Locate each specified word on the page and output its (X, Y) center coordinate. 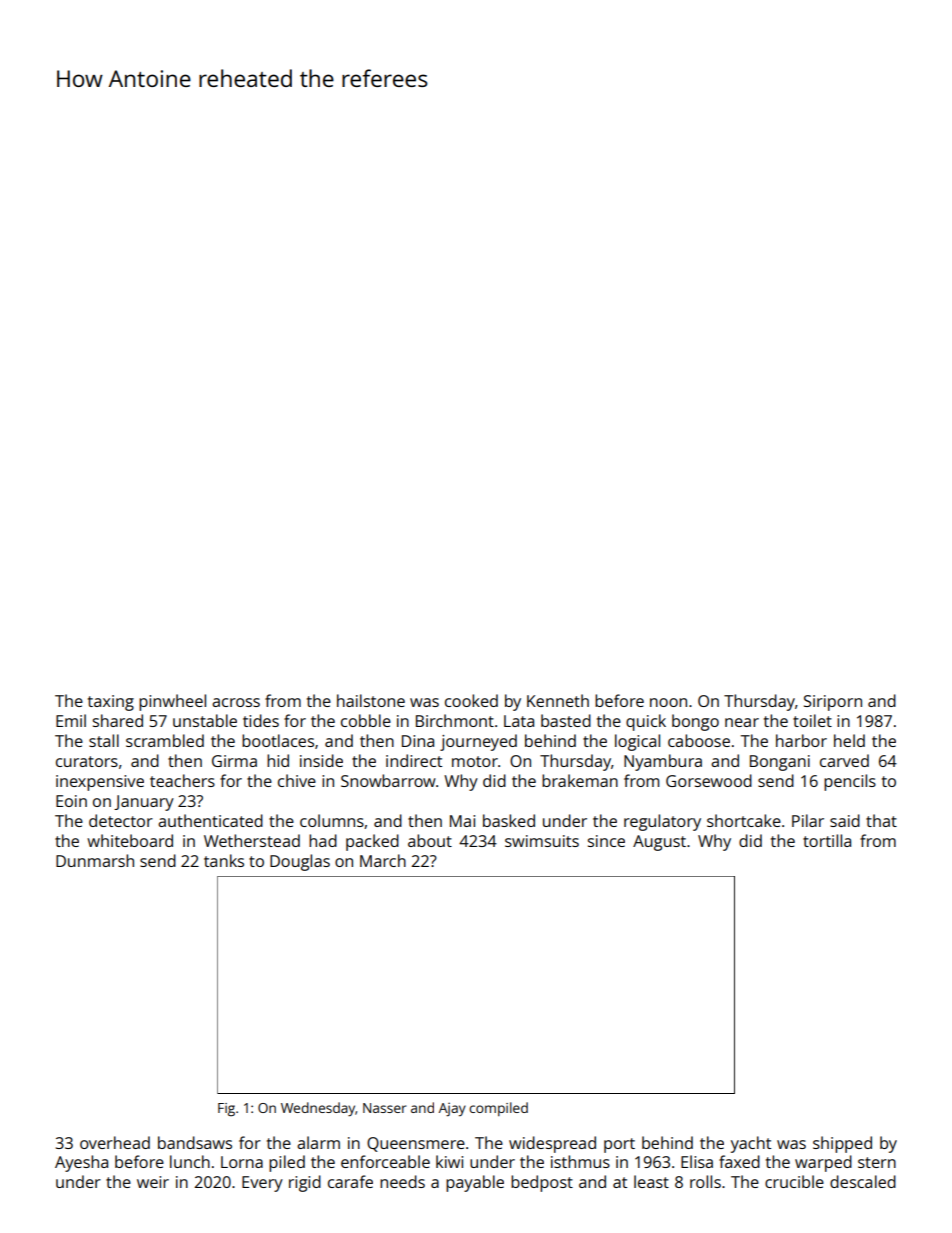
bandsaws (195, 1142)
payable (475, 1183)
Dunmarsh (95, 860)
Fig (226, 1109)
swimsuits (542, 841)
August (659, 843)
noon (668, 702)
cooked (471, 700)
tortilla (827, 840)
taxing (111, 703)
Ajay (452, 1109)
